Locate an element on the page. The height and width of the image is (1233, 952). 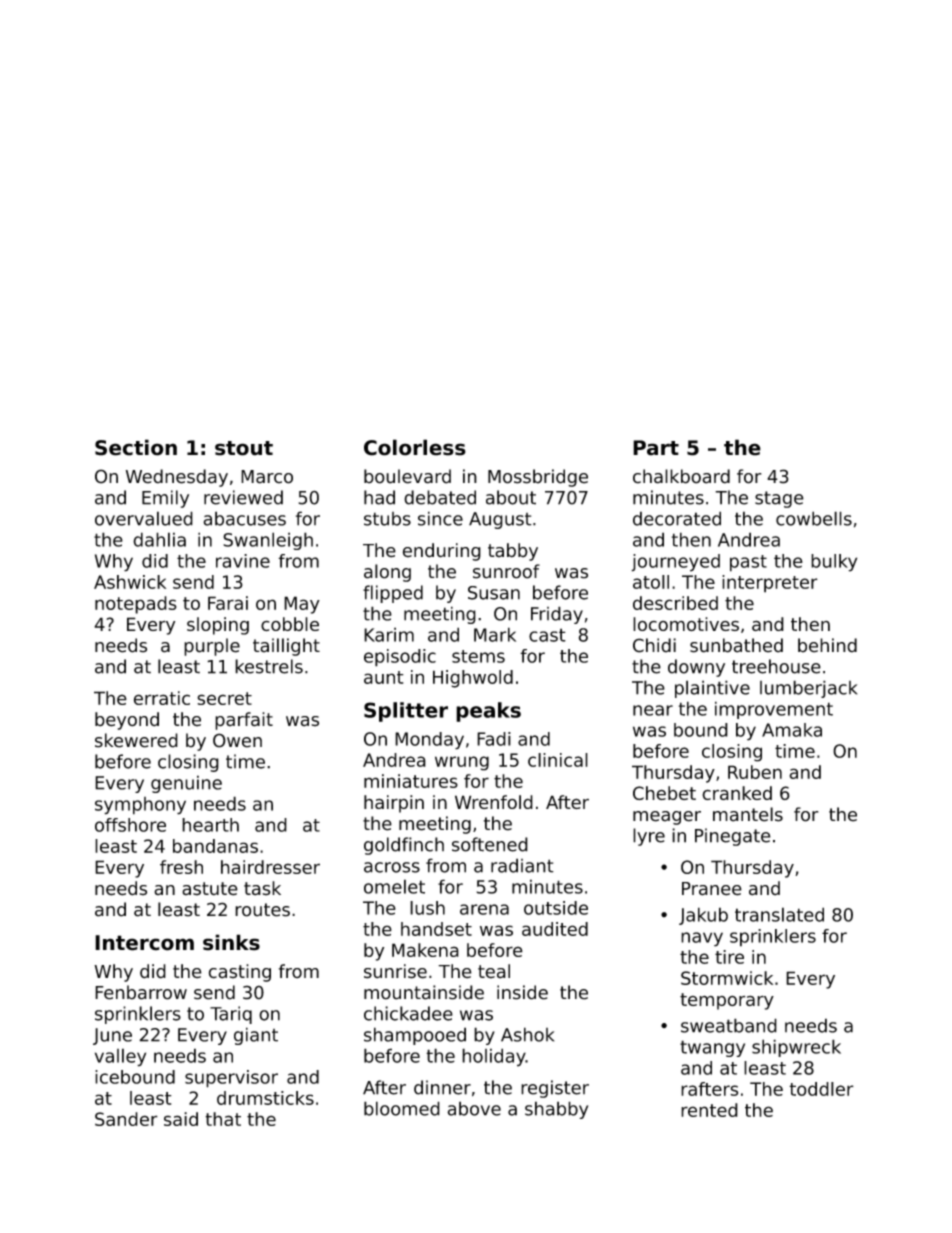
teal is located at coordinates (494, 971).
